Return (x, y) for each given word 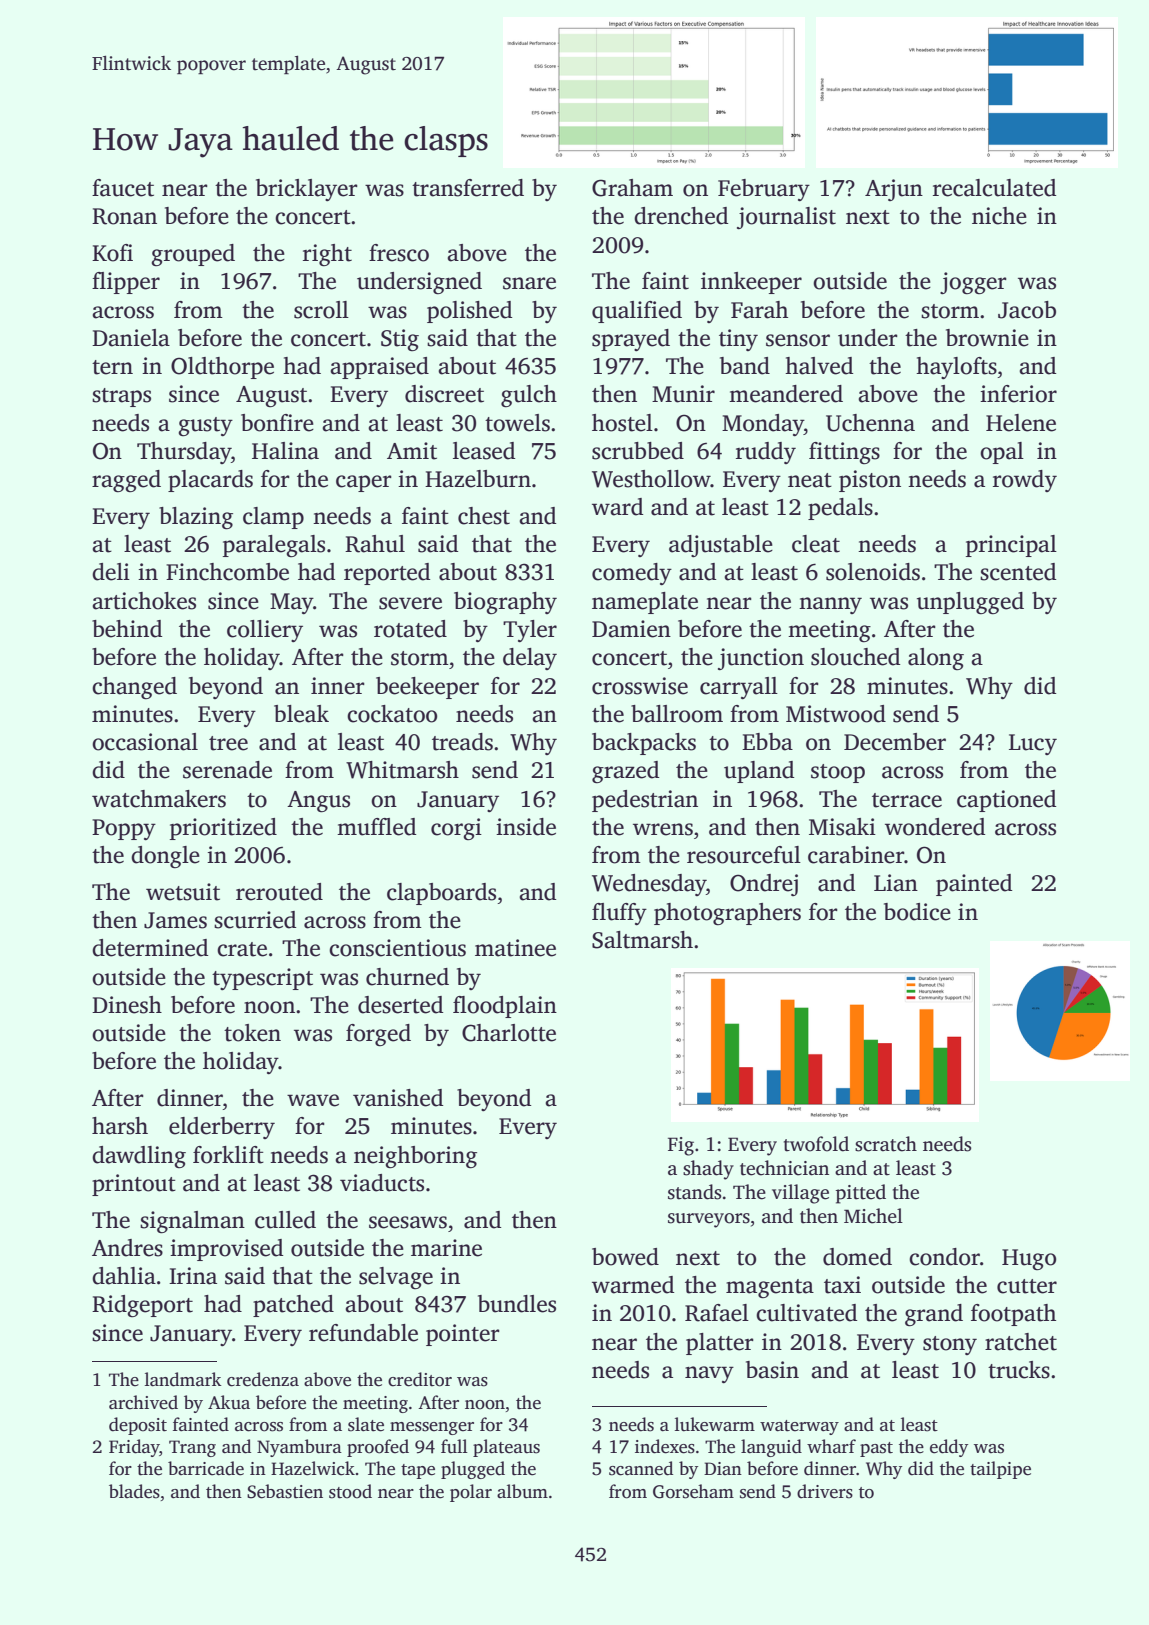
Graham (632, 188)
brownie (987, 338)
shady (708, 1170)
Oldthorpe (222, 368)
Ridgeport (142, 1306)
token (252, 1033)
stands (694, 1192)
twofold (816, 1144)
